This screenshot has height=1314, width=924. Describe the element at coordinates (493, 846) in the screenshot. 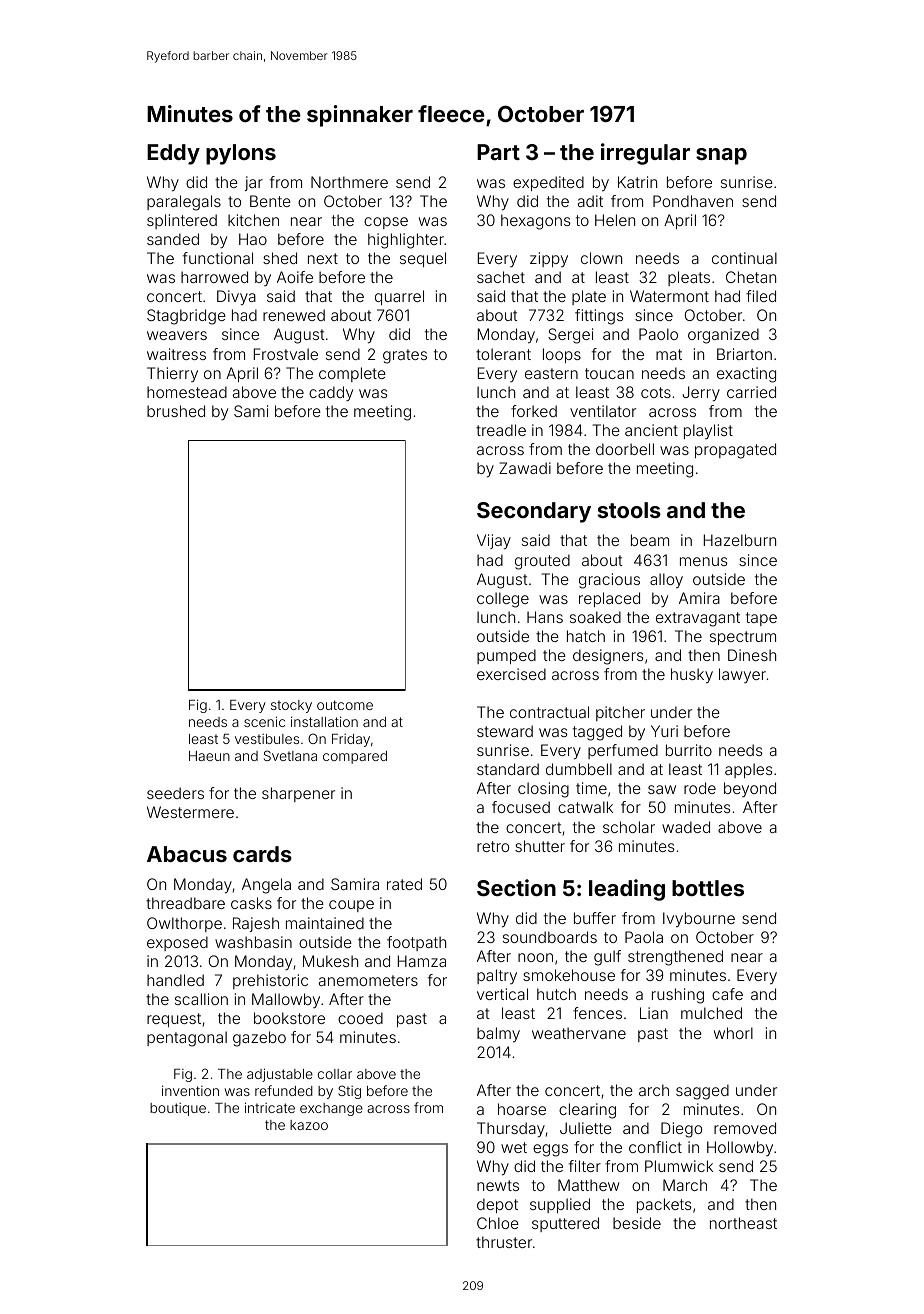

I see `retro` at that location.
